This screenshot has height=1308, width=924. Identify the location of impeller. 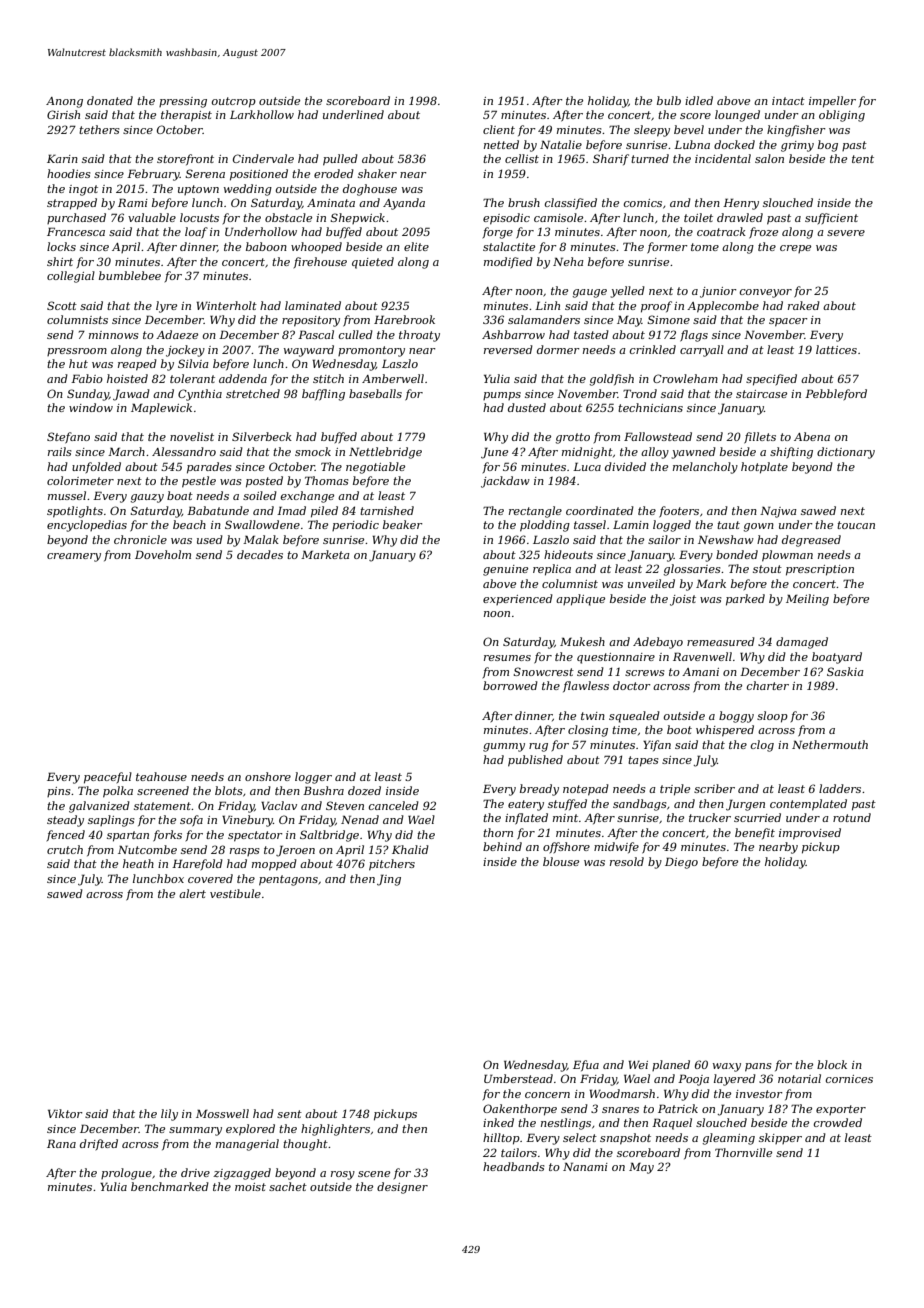
(832, 102).
